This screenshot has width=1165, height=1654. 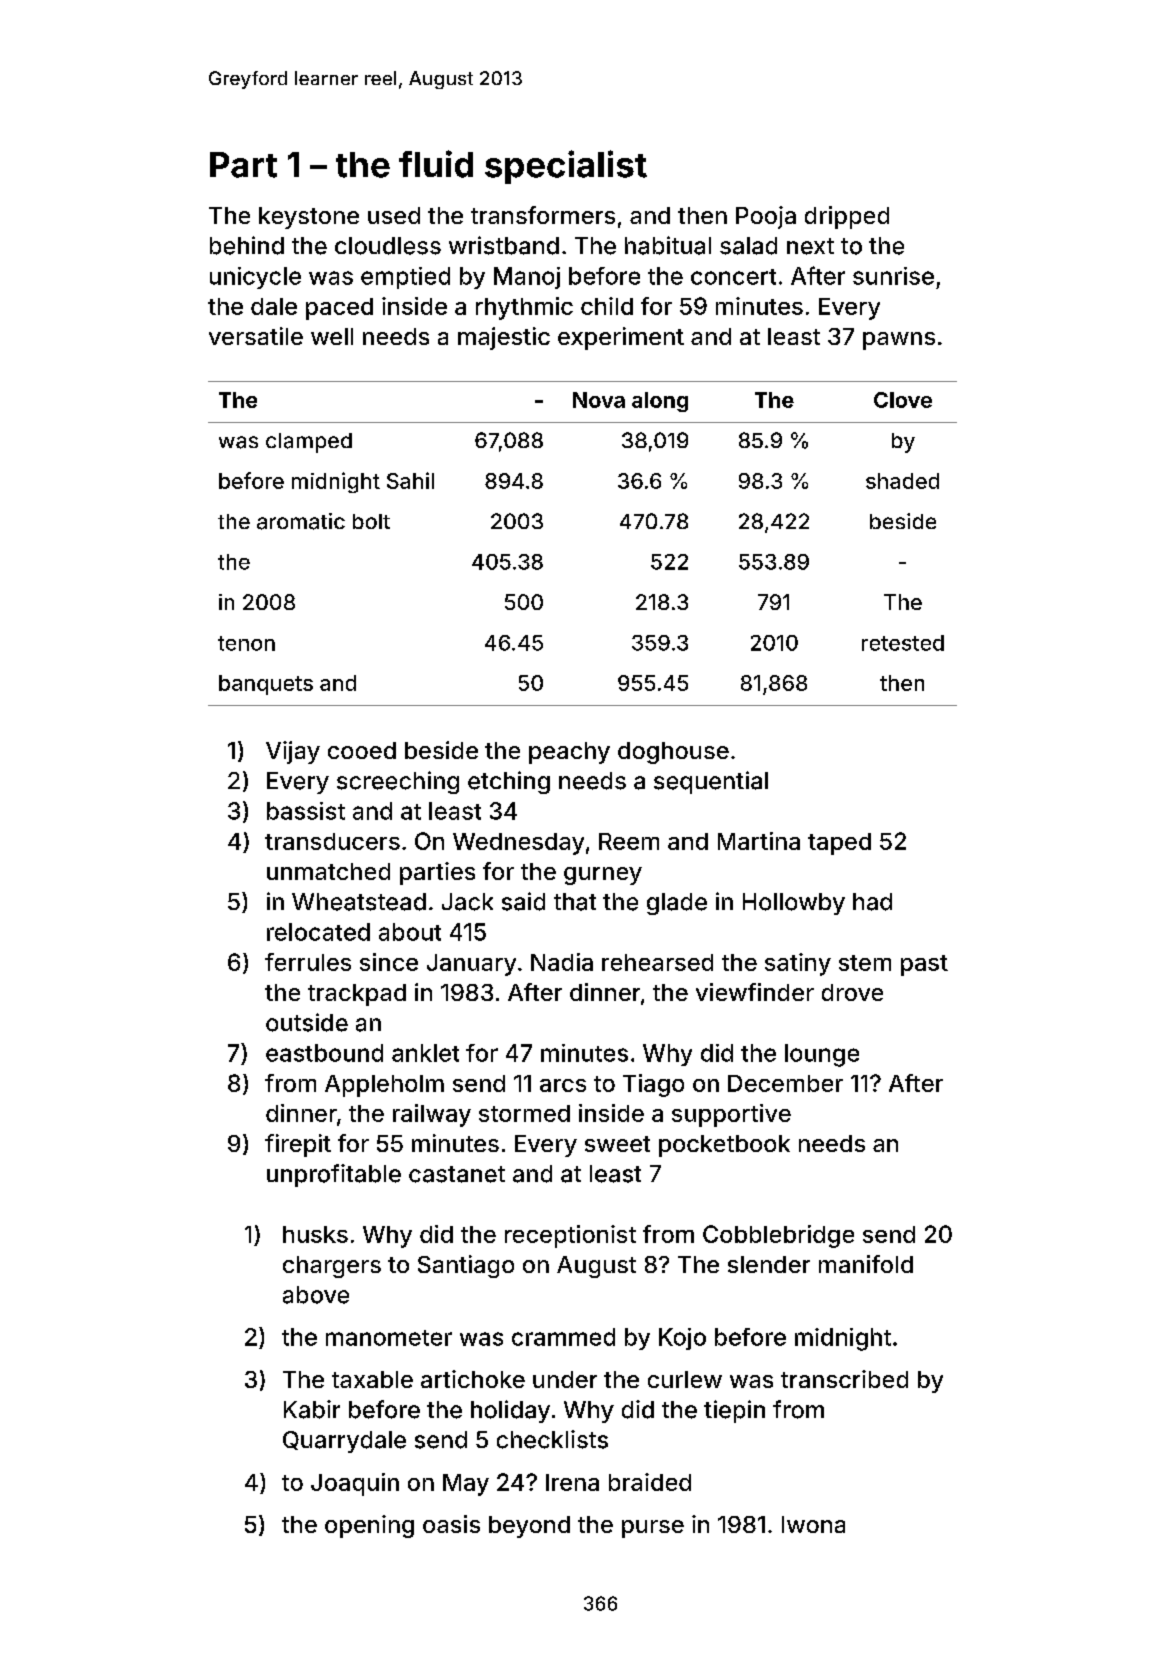 I want to click on taped, so click(x=839, y=844).
